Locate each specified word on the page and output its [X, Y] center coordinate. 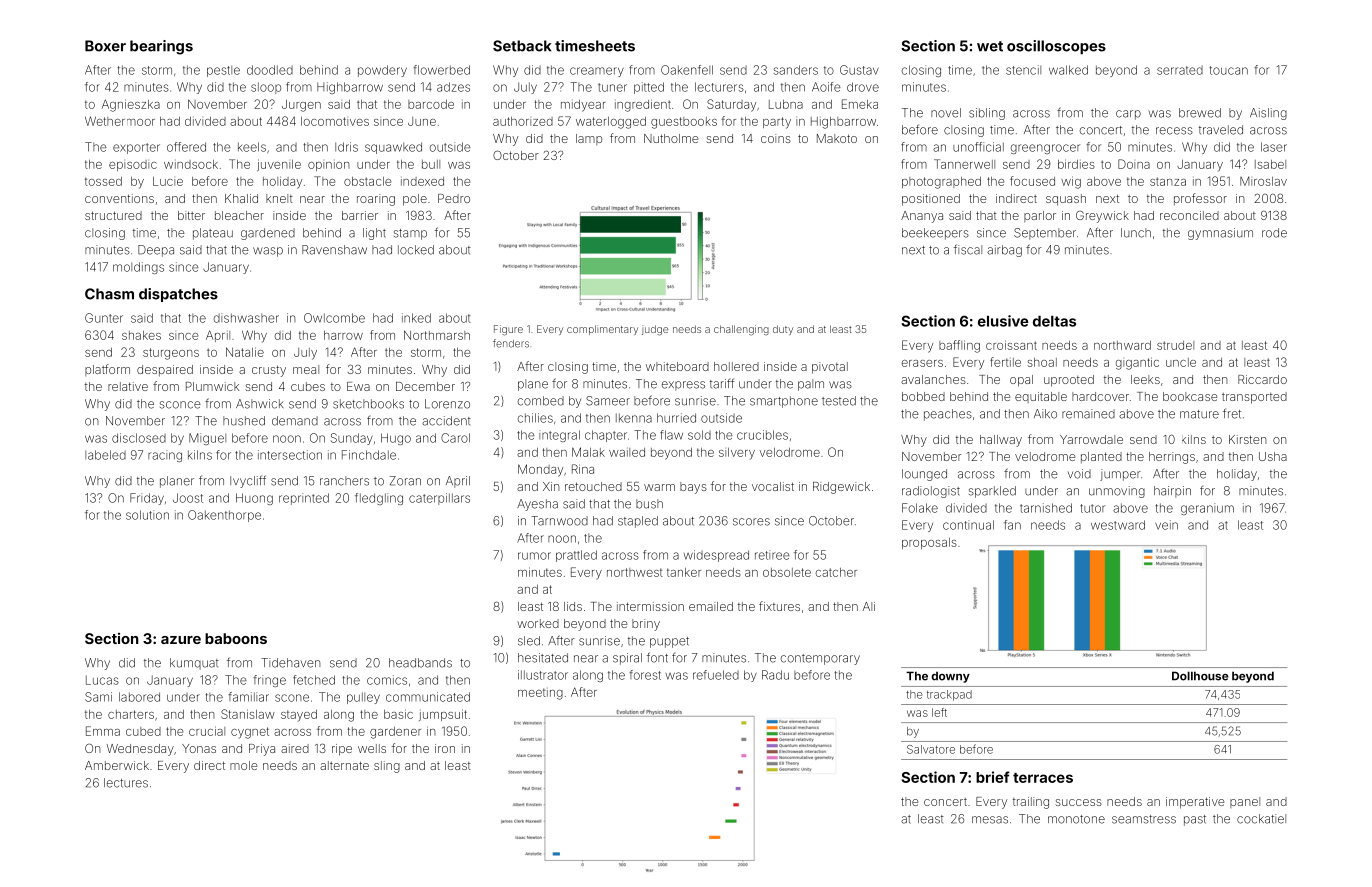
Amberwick [117, 765]
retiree [772, 555]
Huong [254, 499]
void [1079, 474]
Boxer [105, 46]
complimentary [602, 330]
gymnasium [1220, 234]
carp [1128, 115]
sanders [796, 70]
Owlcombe [334, 318]
